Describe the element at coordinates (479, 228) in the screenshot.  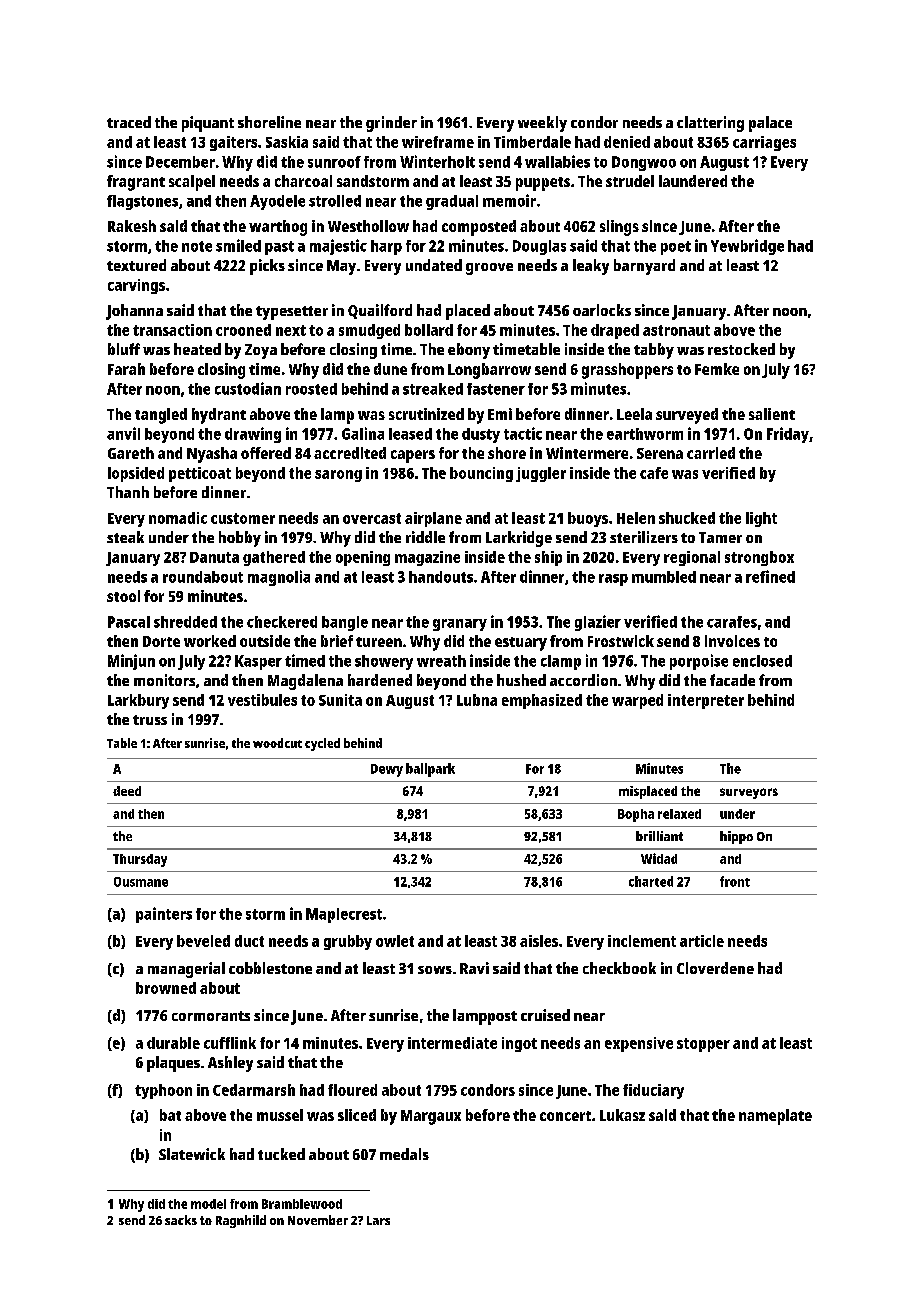
I see `composted` at that location.
